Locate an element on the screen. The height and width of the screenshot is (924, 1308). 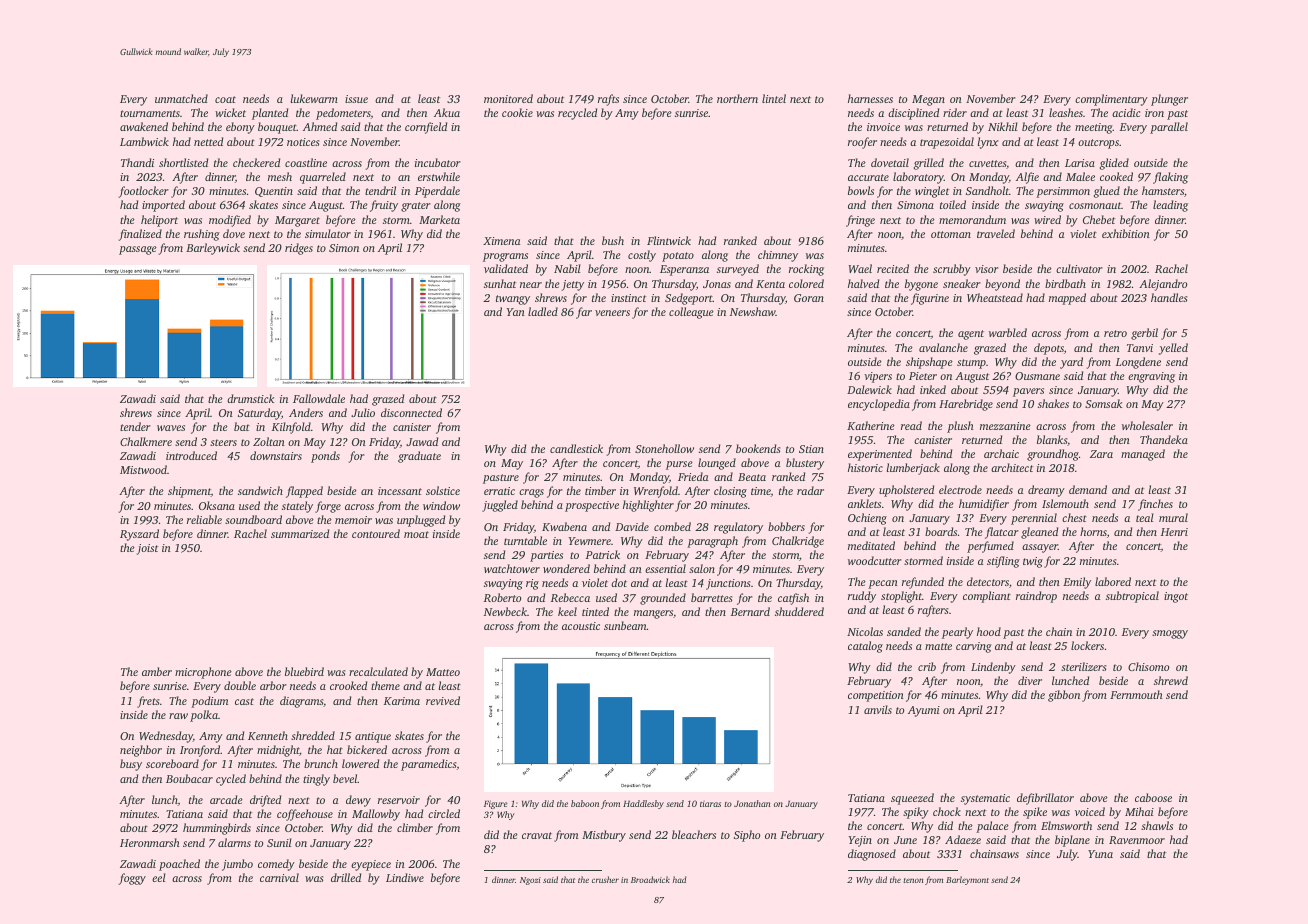
Megan is located at coordinates (928, 100).
